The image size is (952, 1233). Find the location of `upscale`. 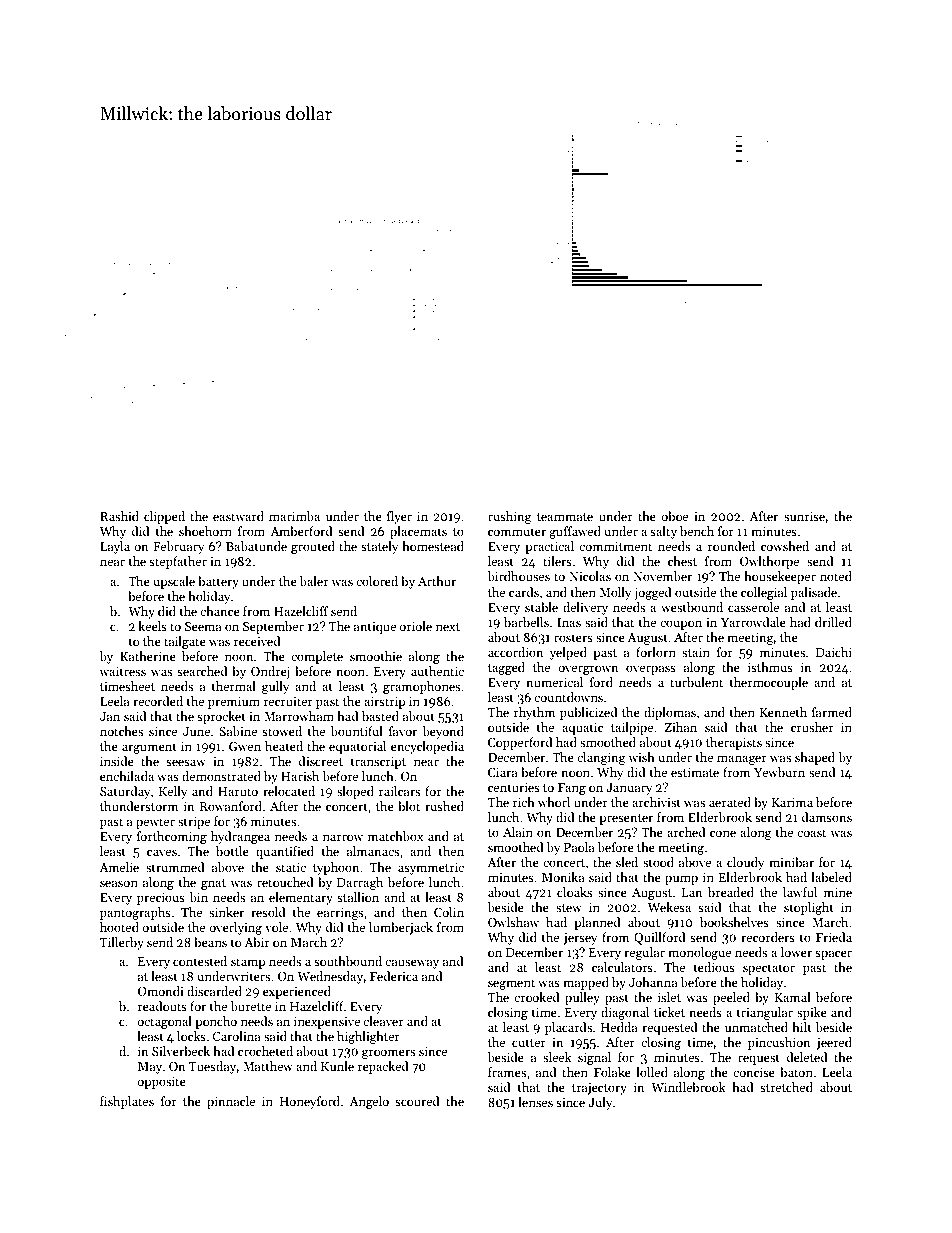

upscale is located at coordinates (174, 582).
